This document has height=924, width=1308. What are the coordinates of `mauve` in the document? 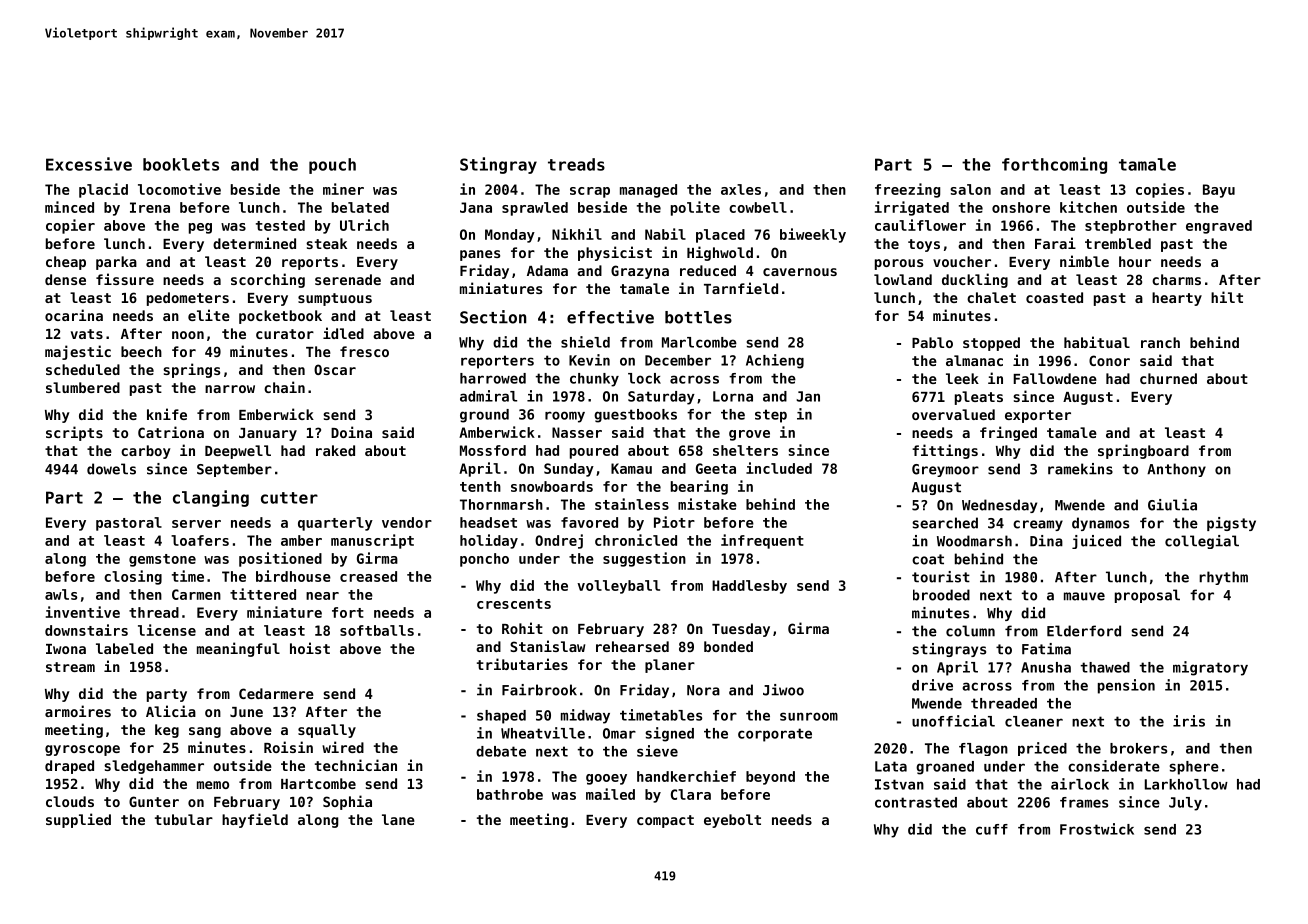 It's located at (1084, 596).
